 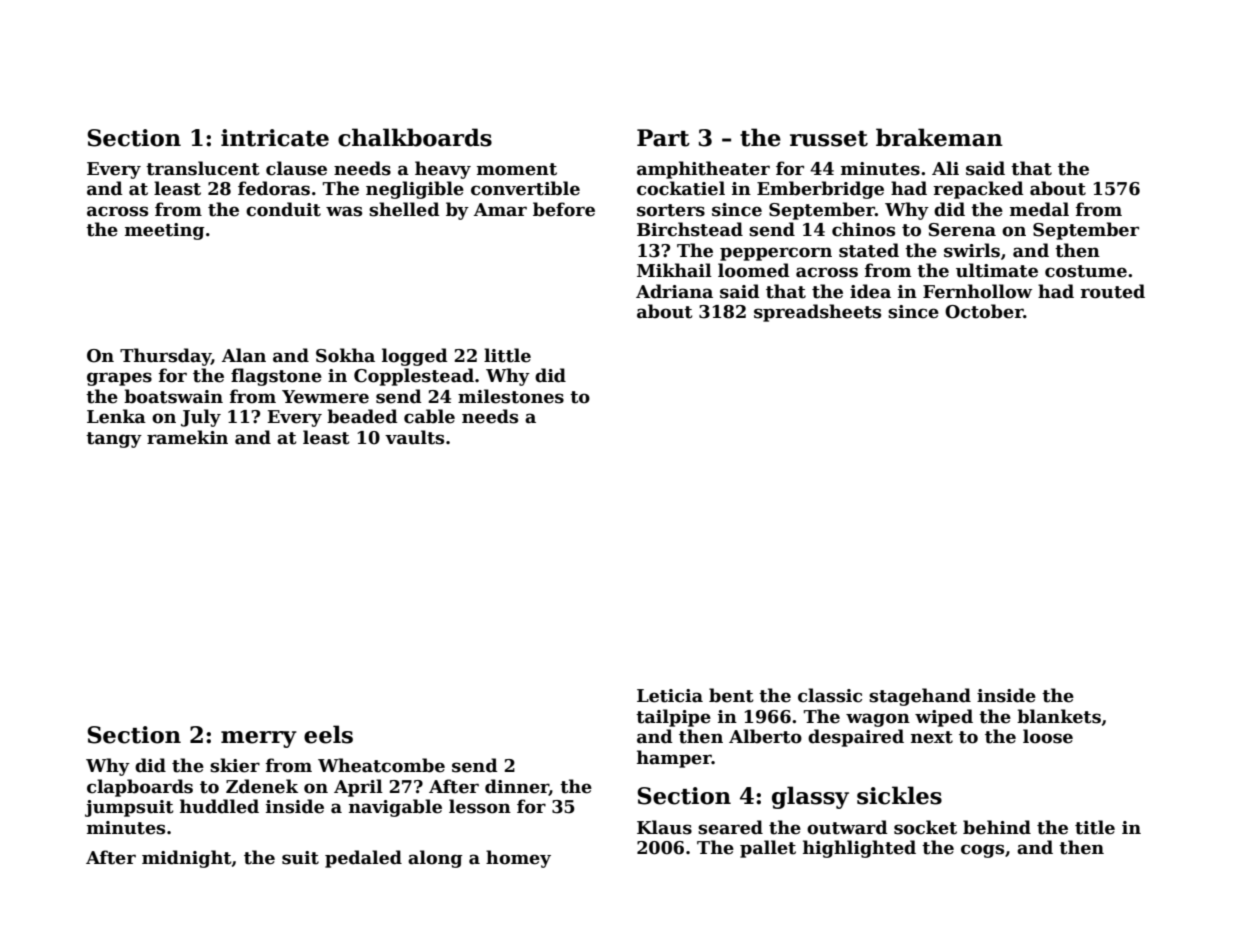 I want to click on translucent, so click(x=203, y=168).
